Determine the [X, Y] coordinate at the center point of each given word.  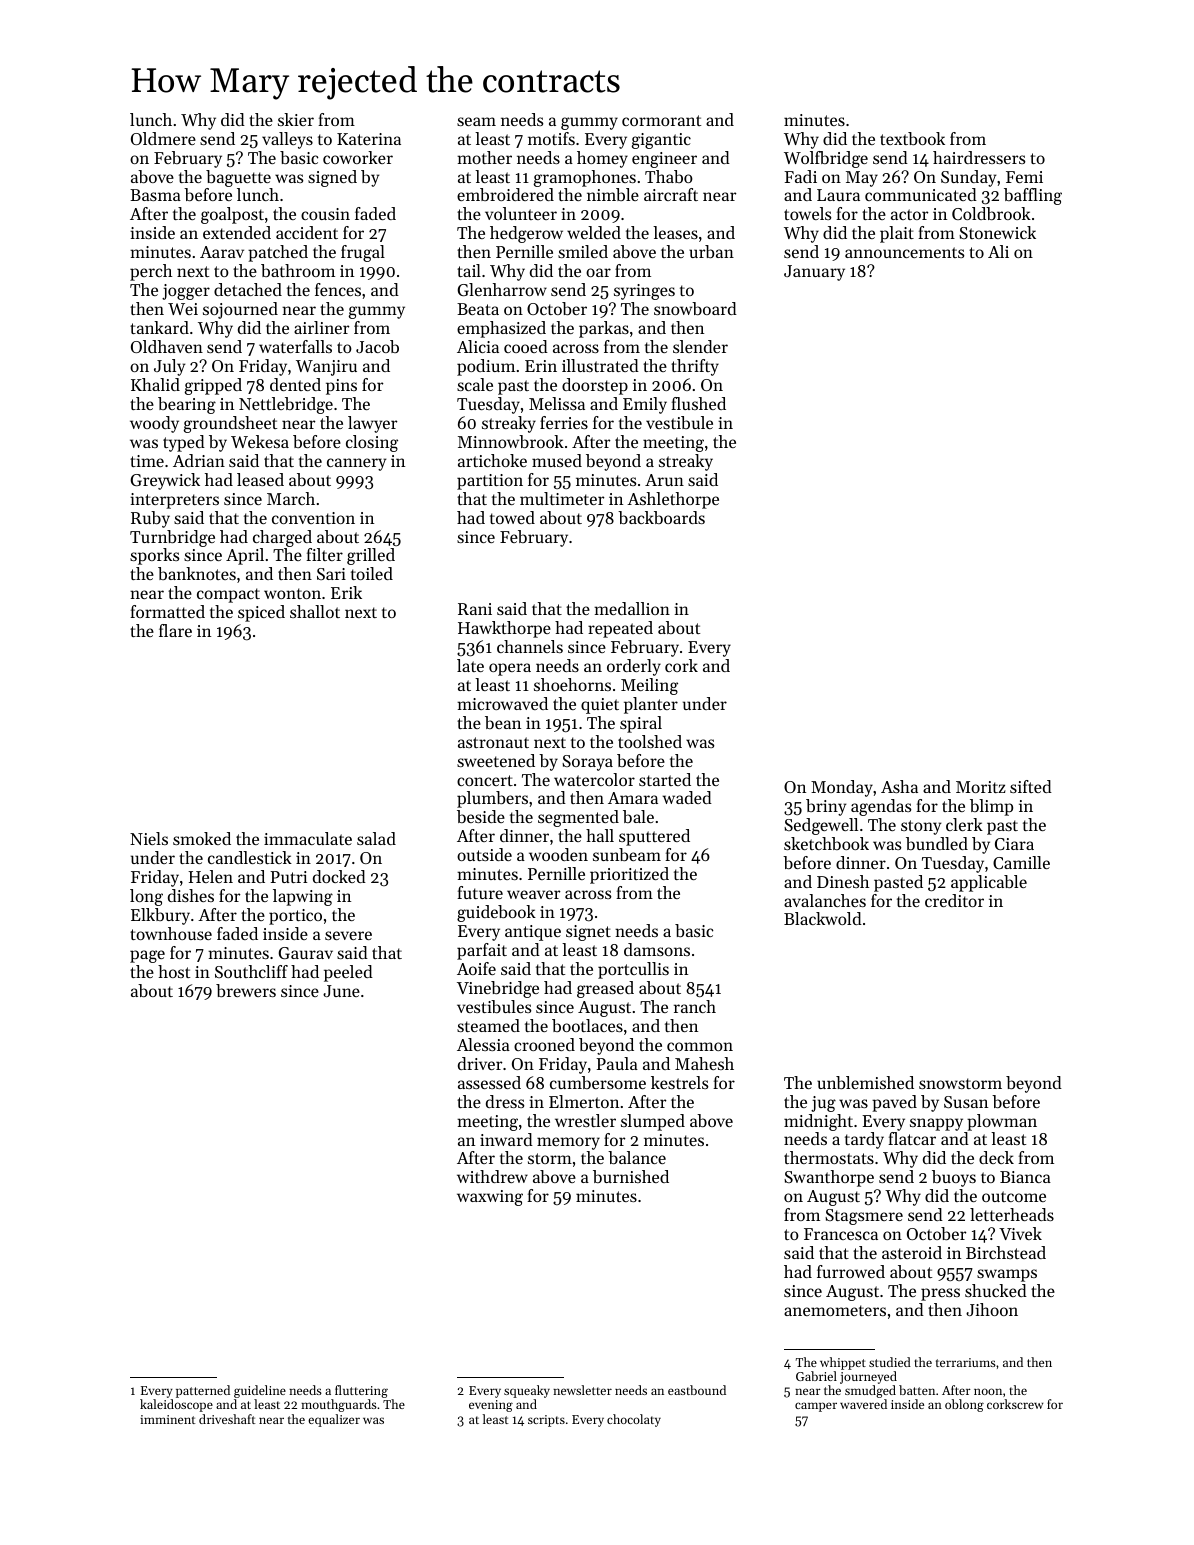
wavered [863, 1404]
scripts [546, 1421]
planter [651, 705]
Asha [899, 786]
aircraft [671, 194]
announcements [904, 252]
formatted [167, 611]
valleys [287, 140]
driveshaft [227, 1419]
